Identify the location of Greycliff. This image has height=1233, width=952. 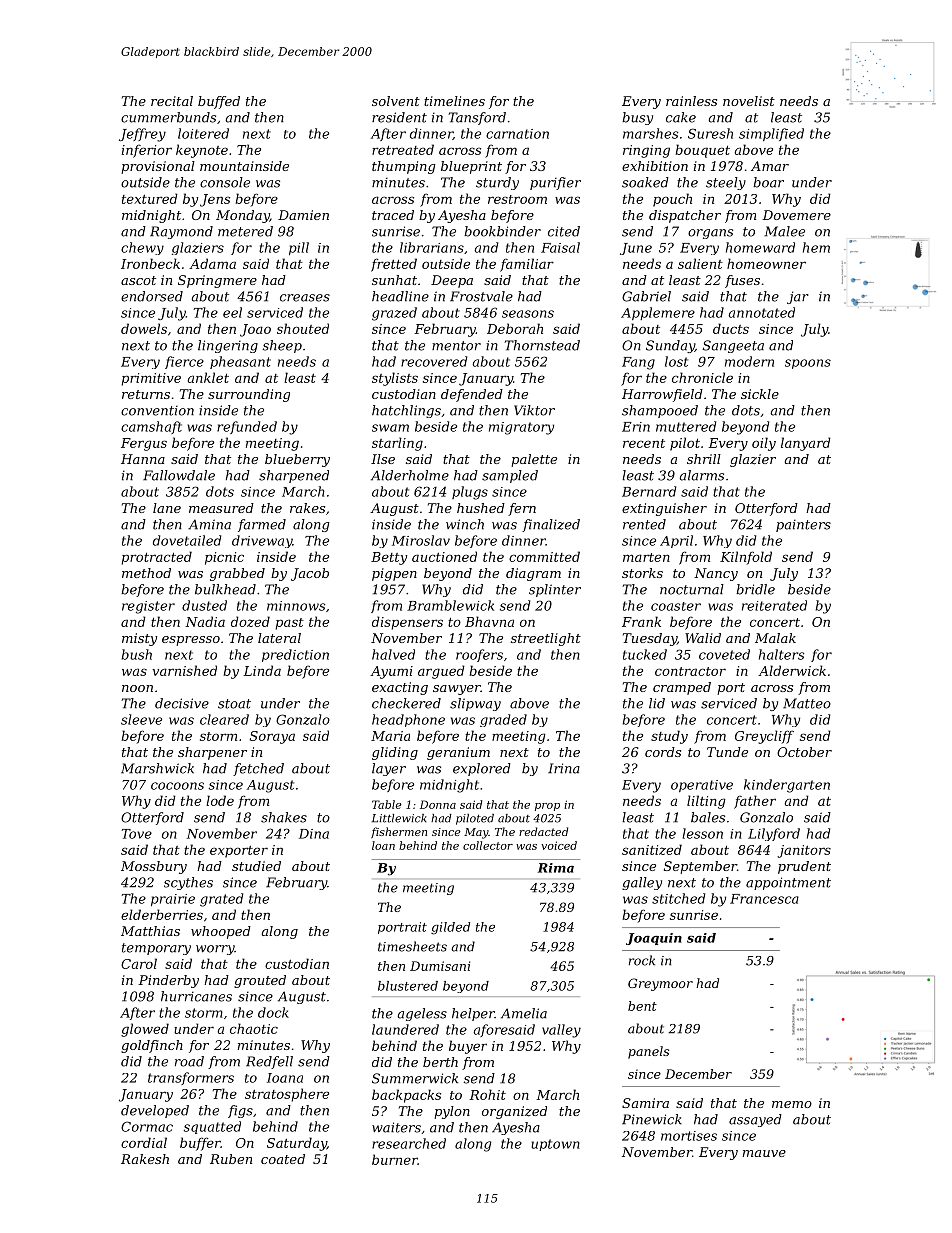
(764, 737).
